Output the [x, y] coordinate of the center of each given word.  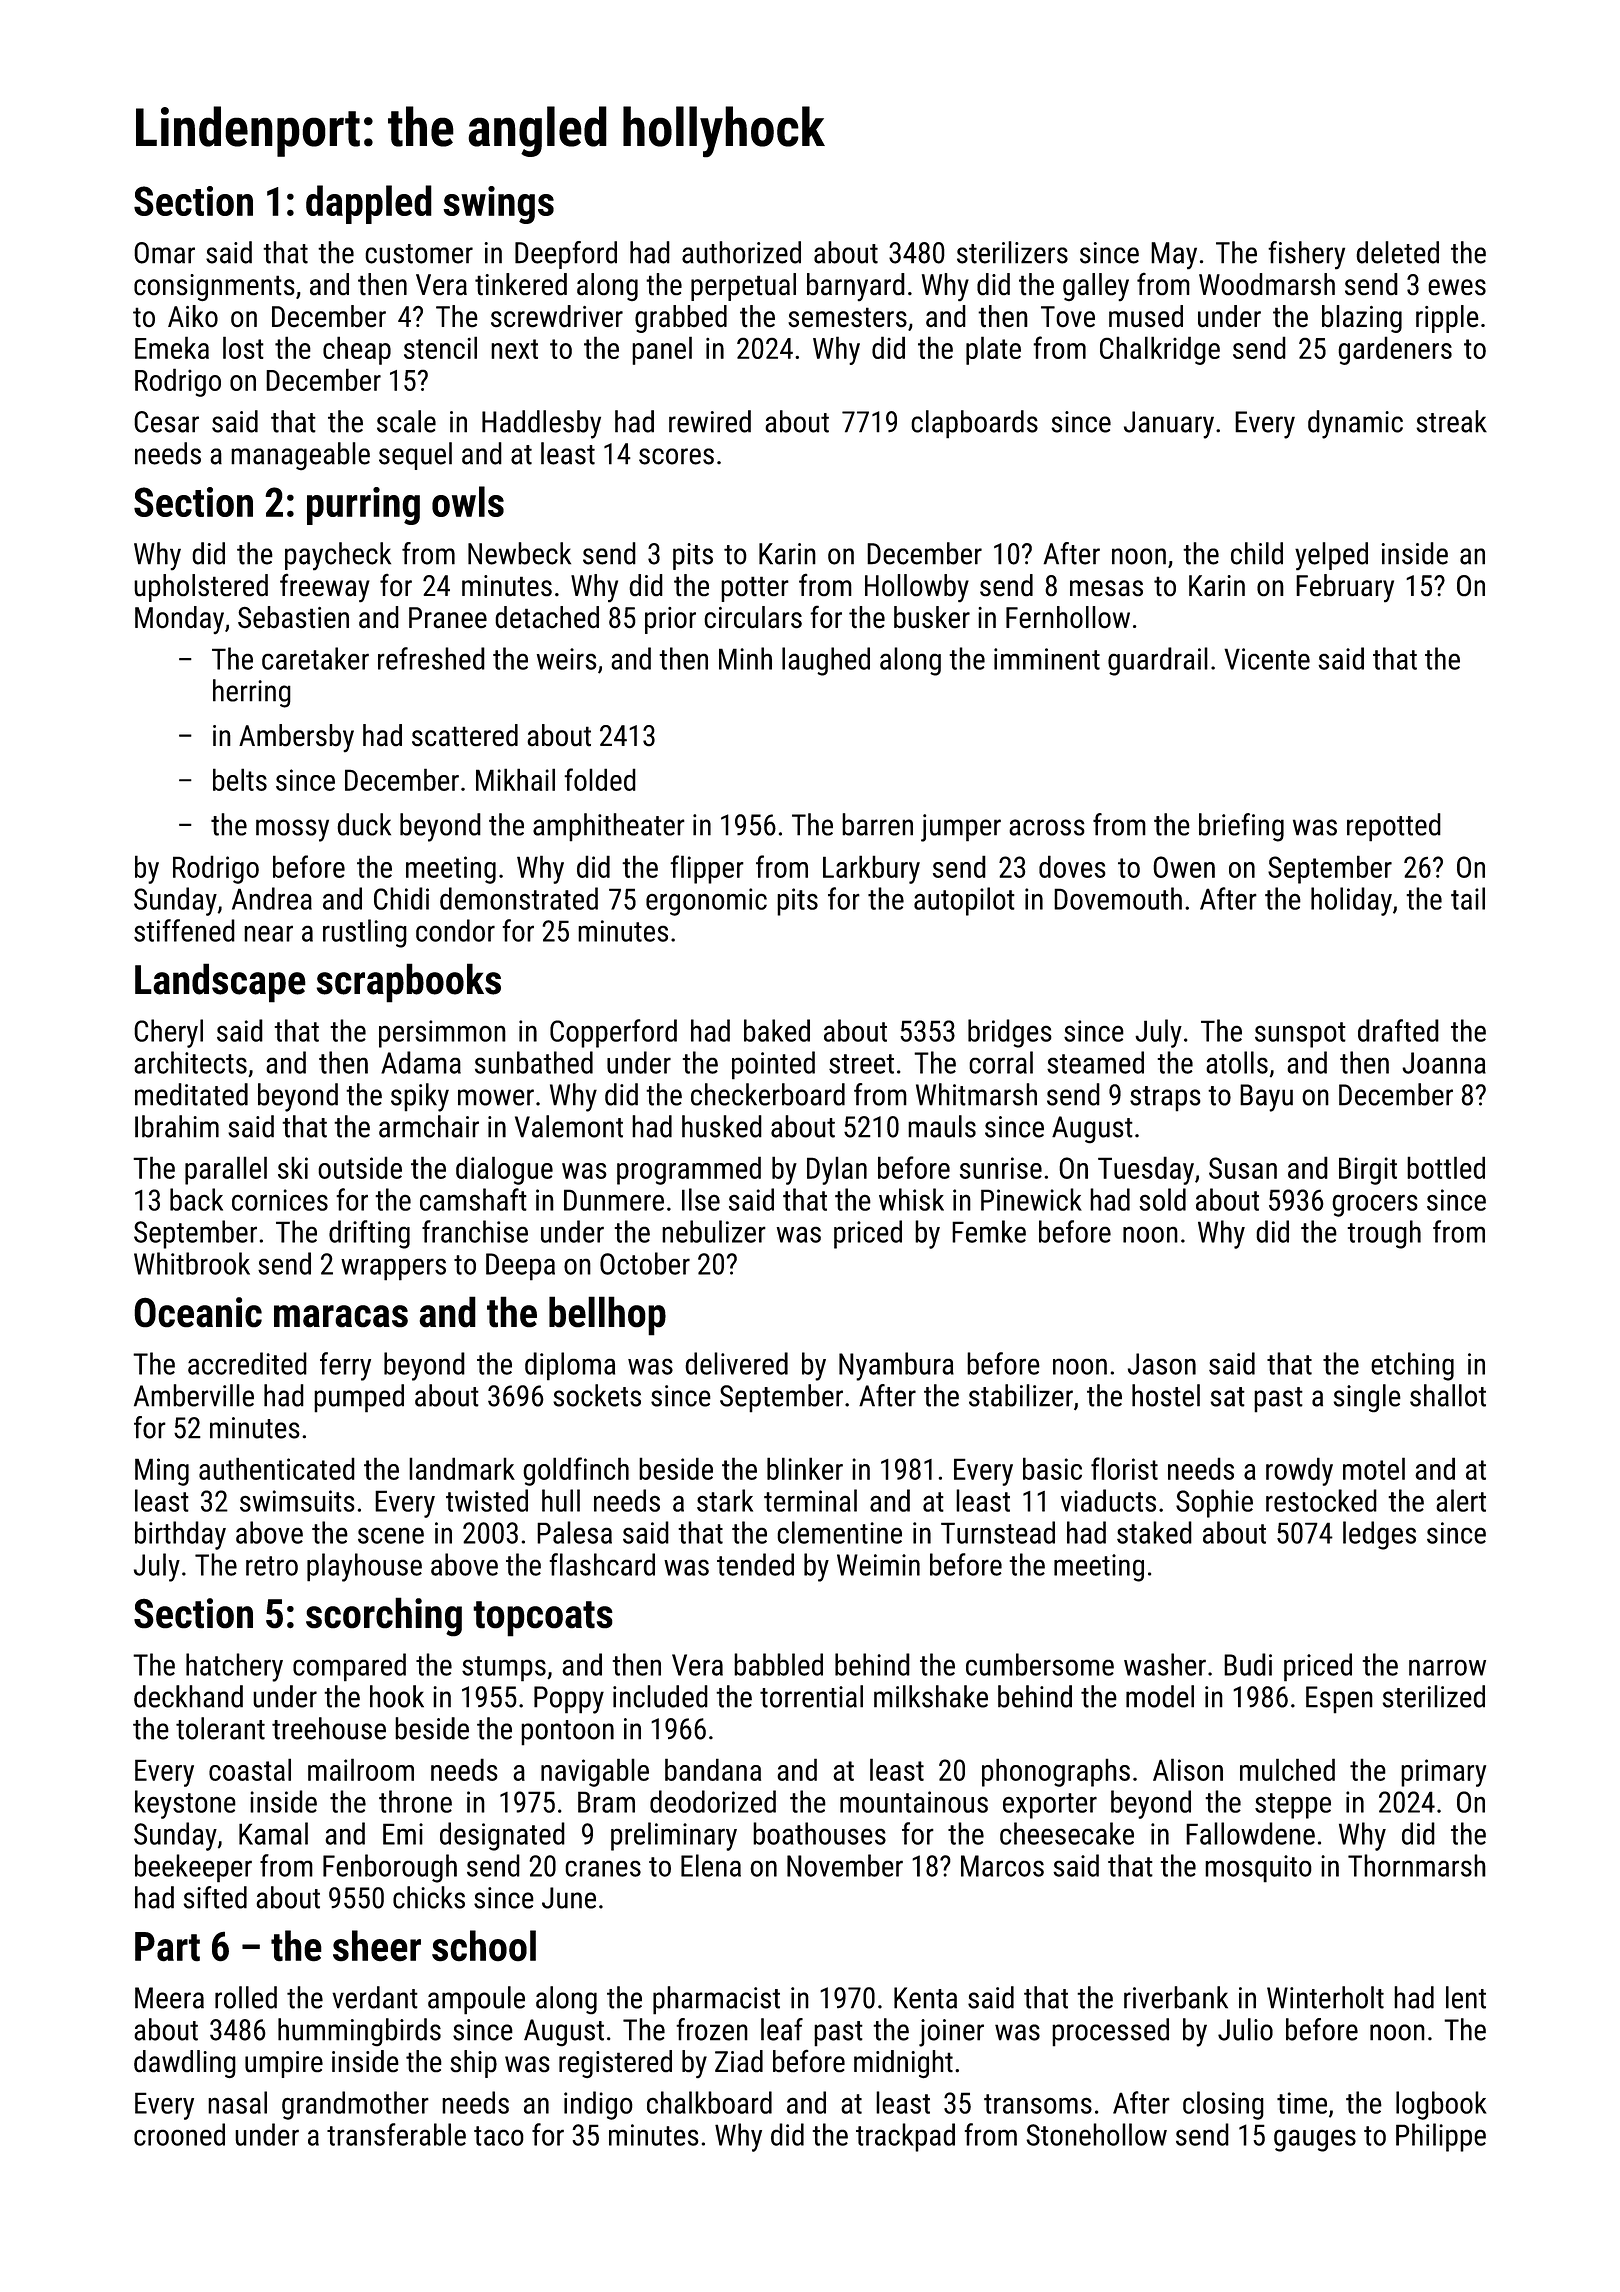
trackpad [905, 2137]
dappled [369, 204]
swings [498, 205]
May [1174, 256]
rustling [365, 933]
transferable [396, 2134]
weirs [567, 659]
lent [1466, 1997]
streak [1451, 421]
